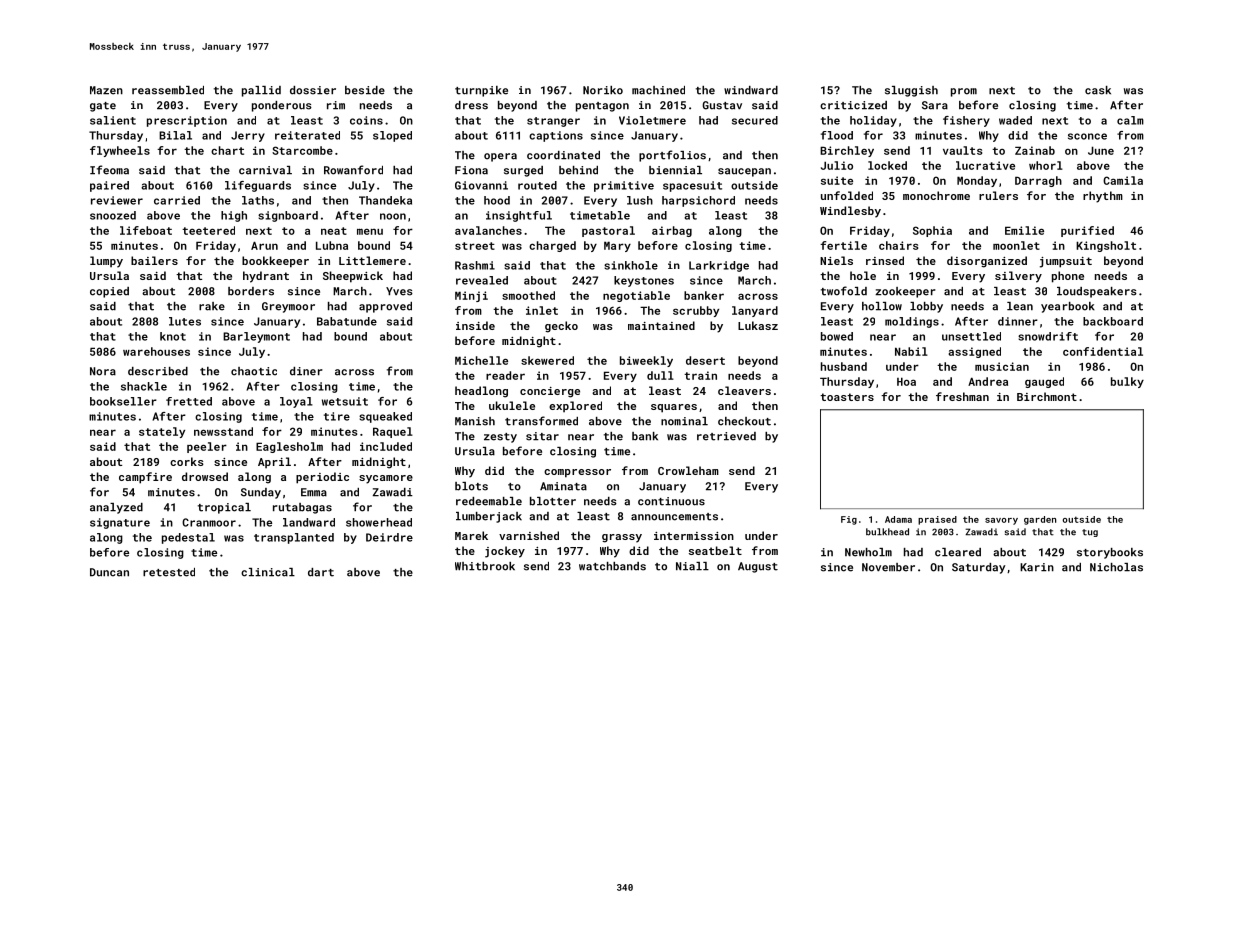 Image resolution: width=1233 pixels, height=952 pixels. I want to click on Birchmont, so click(1047, 396).
